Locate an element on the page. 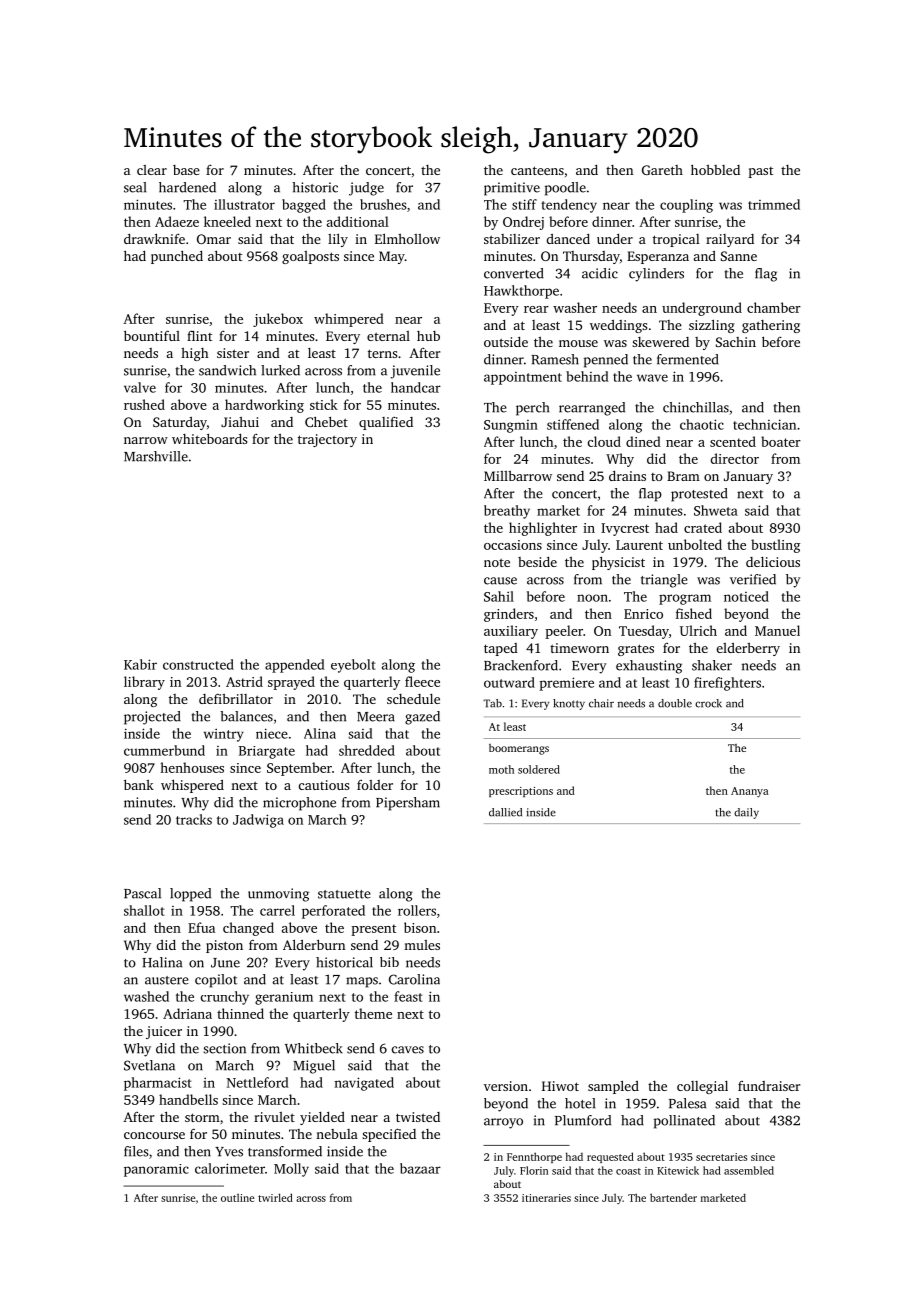 This image has width=924, height=1308. twirled is located at coordinates (275, 1197).
